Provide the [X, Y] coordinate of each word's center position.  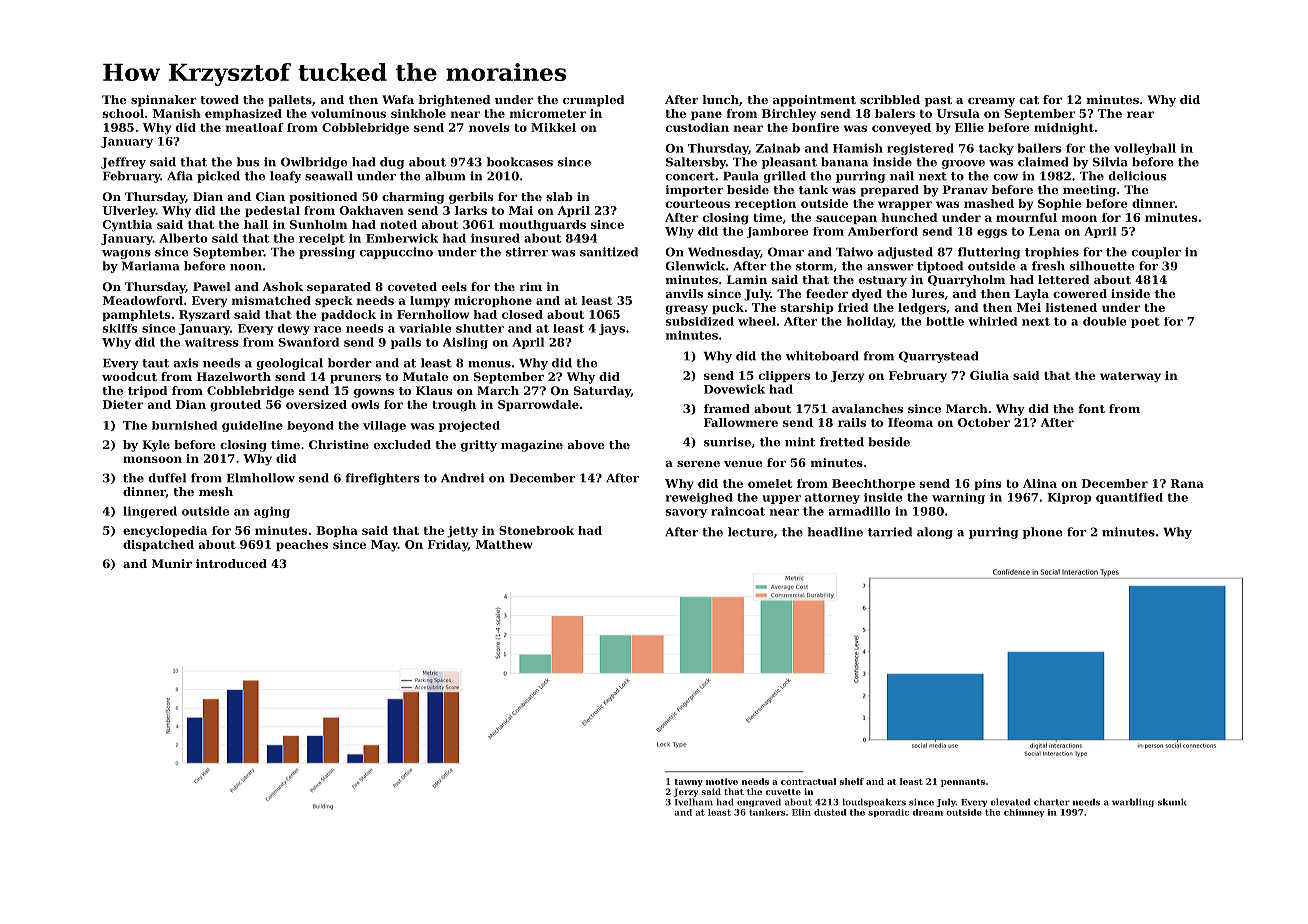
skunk [1172, 802]
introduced [231, 563]
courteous [698, 204]
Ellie [969, 127]
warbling [1133, 802]
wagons [126, 254]
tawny [688, 783]
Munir [172, 563]
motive [722, 781]
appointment [814, 101]
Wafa [398, 99]
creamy [991, 102]
